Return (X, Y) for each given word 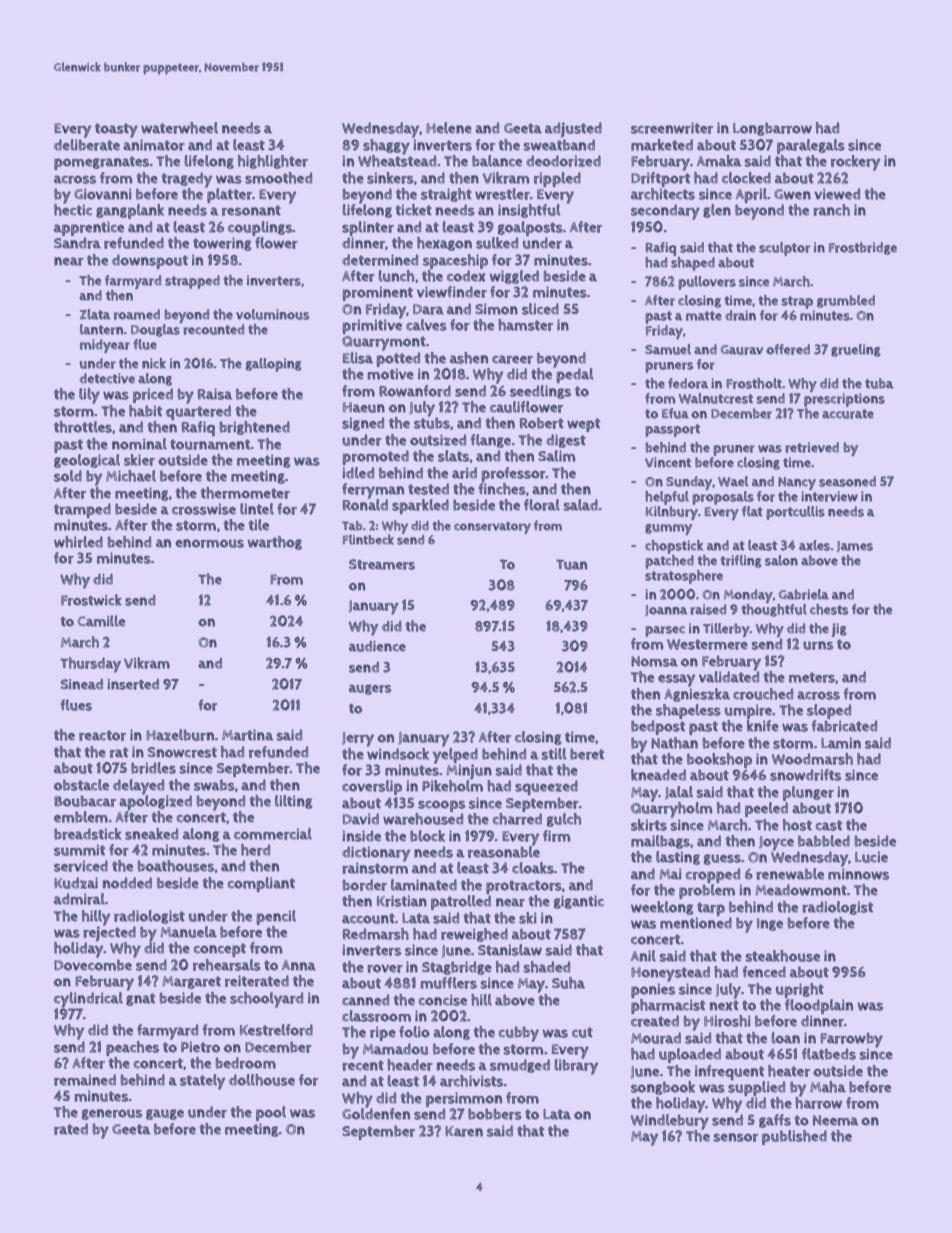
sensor (736, 1137)
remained (85, 1080)
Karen (464, 1131)
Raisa (215, 394)
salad (581, 505)
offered (788, 349)
